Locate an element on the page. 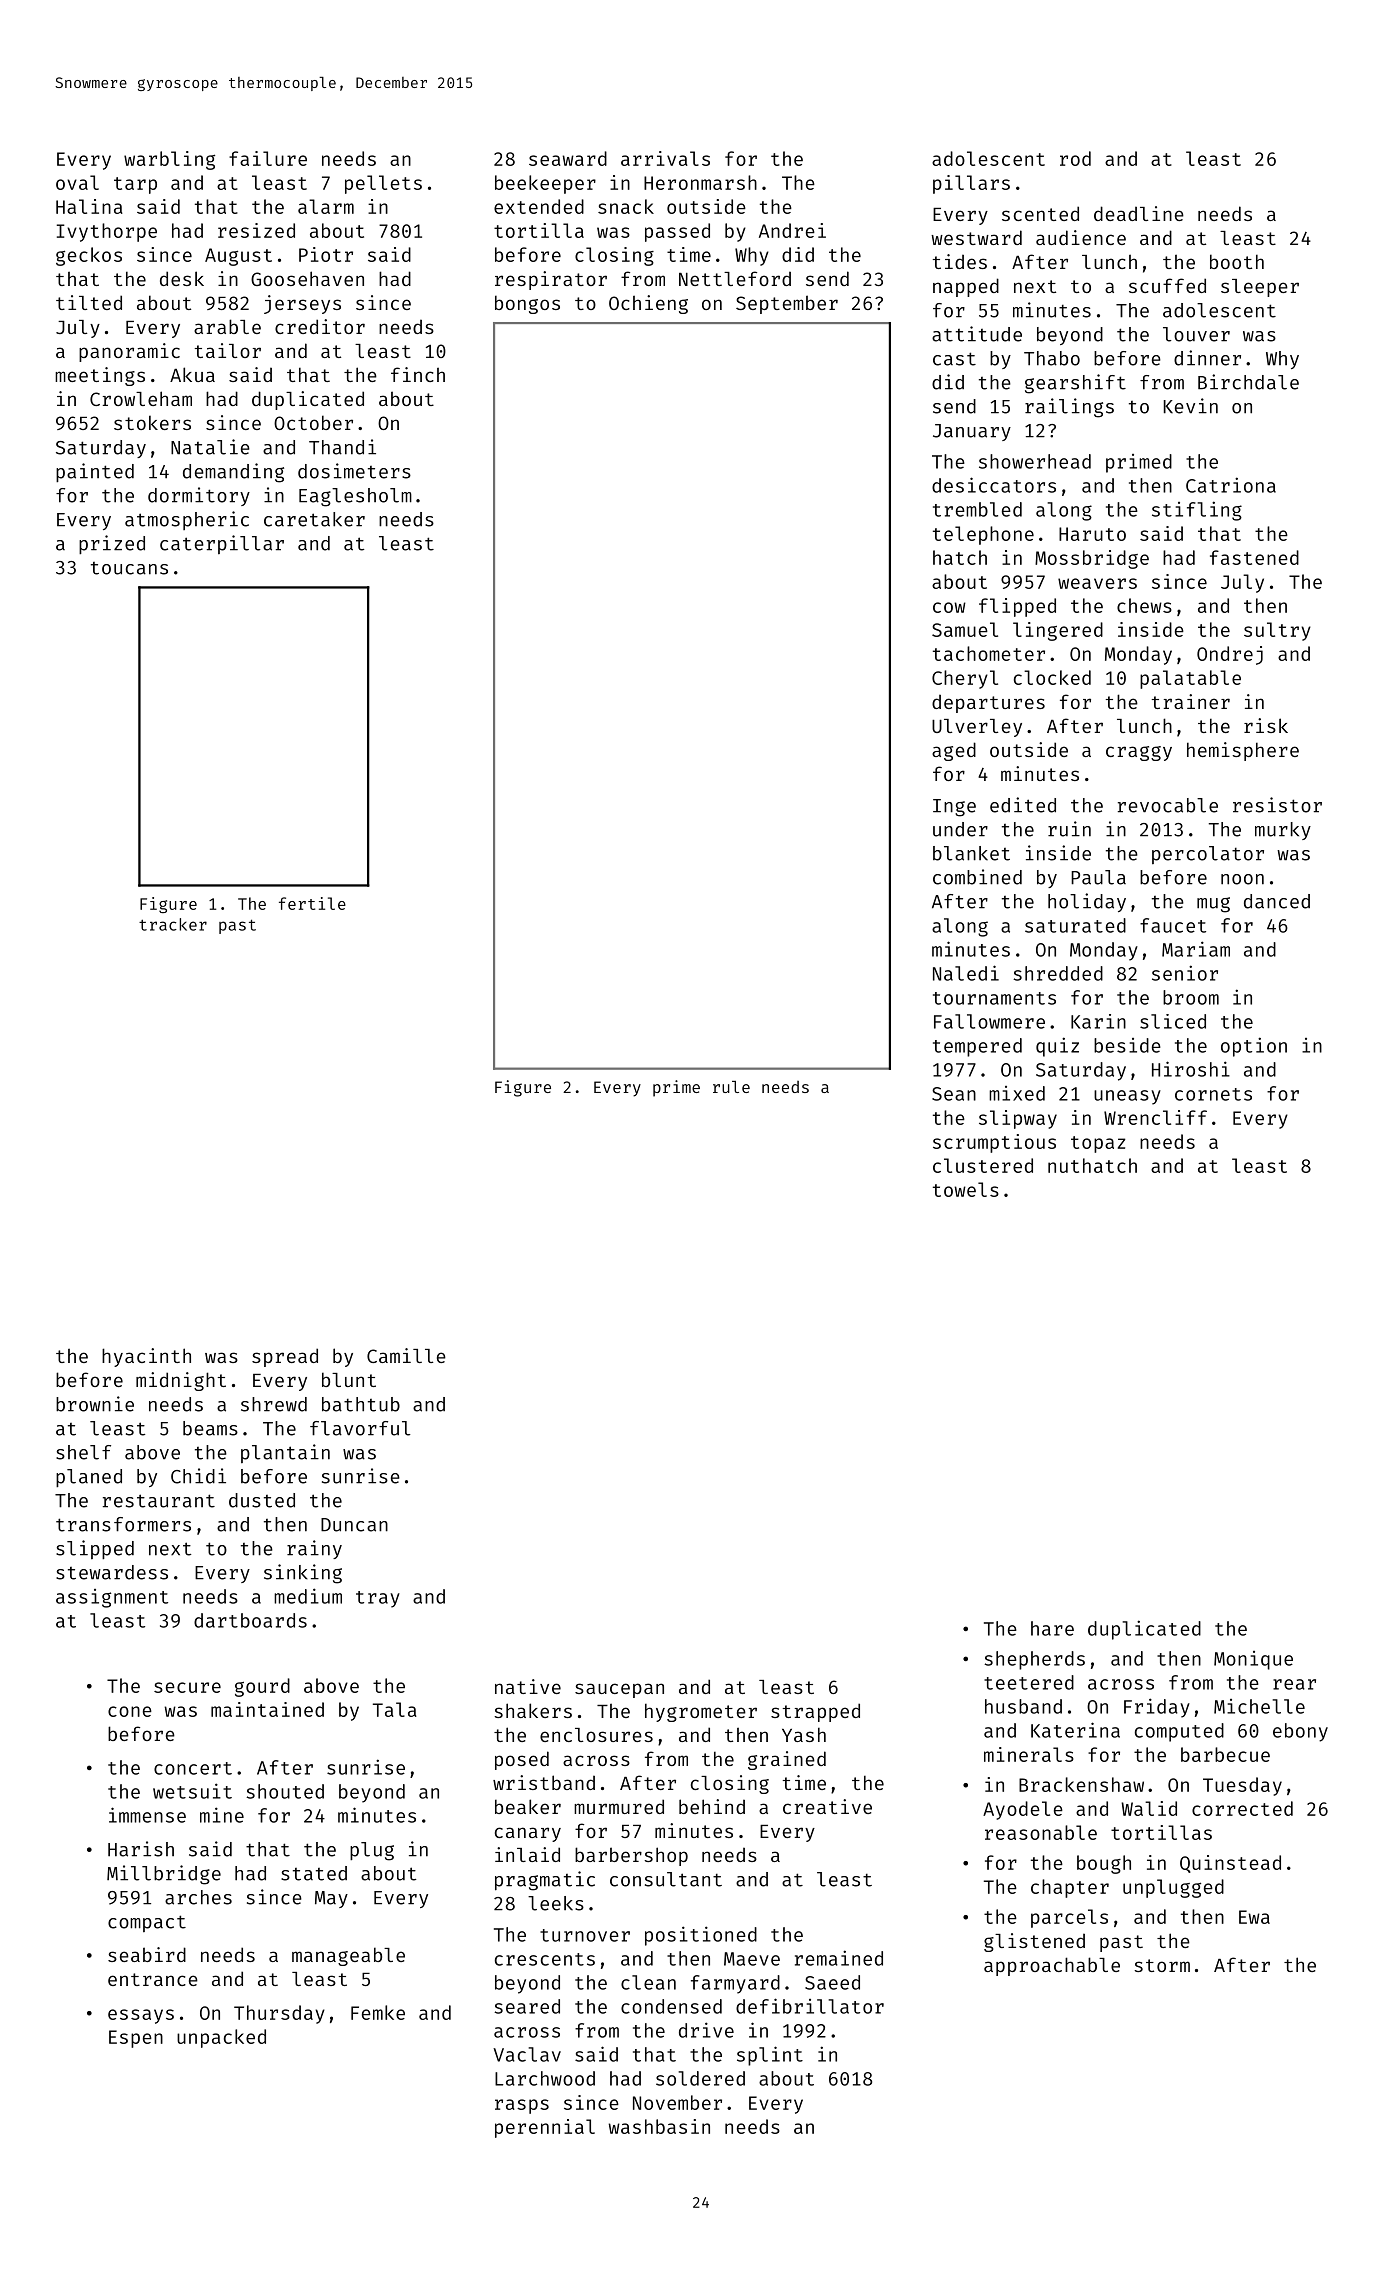  caretaker is located at coordinates (314, 519).
